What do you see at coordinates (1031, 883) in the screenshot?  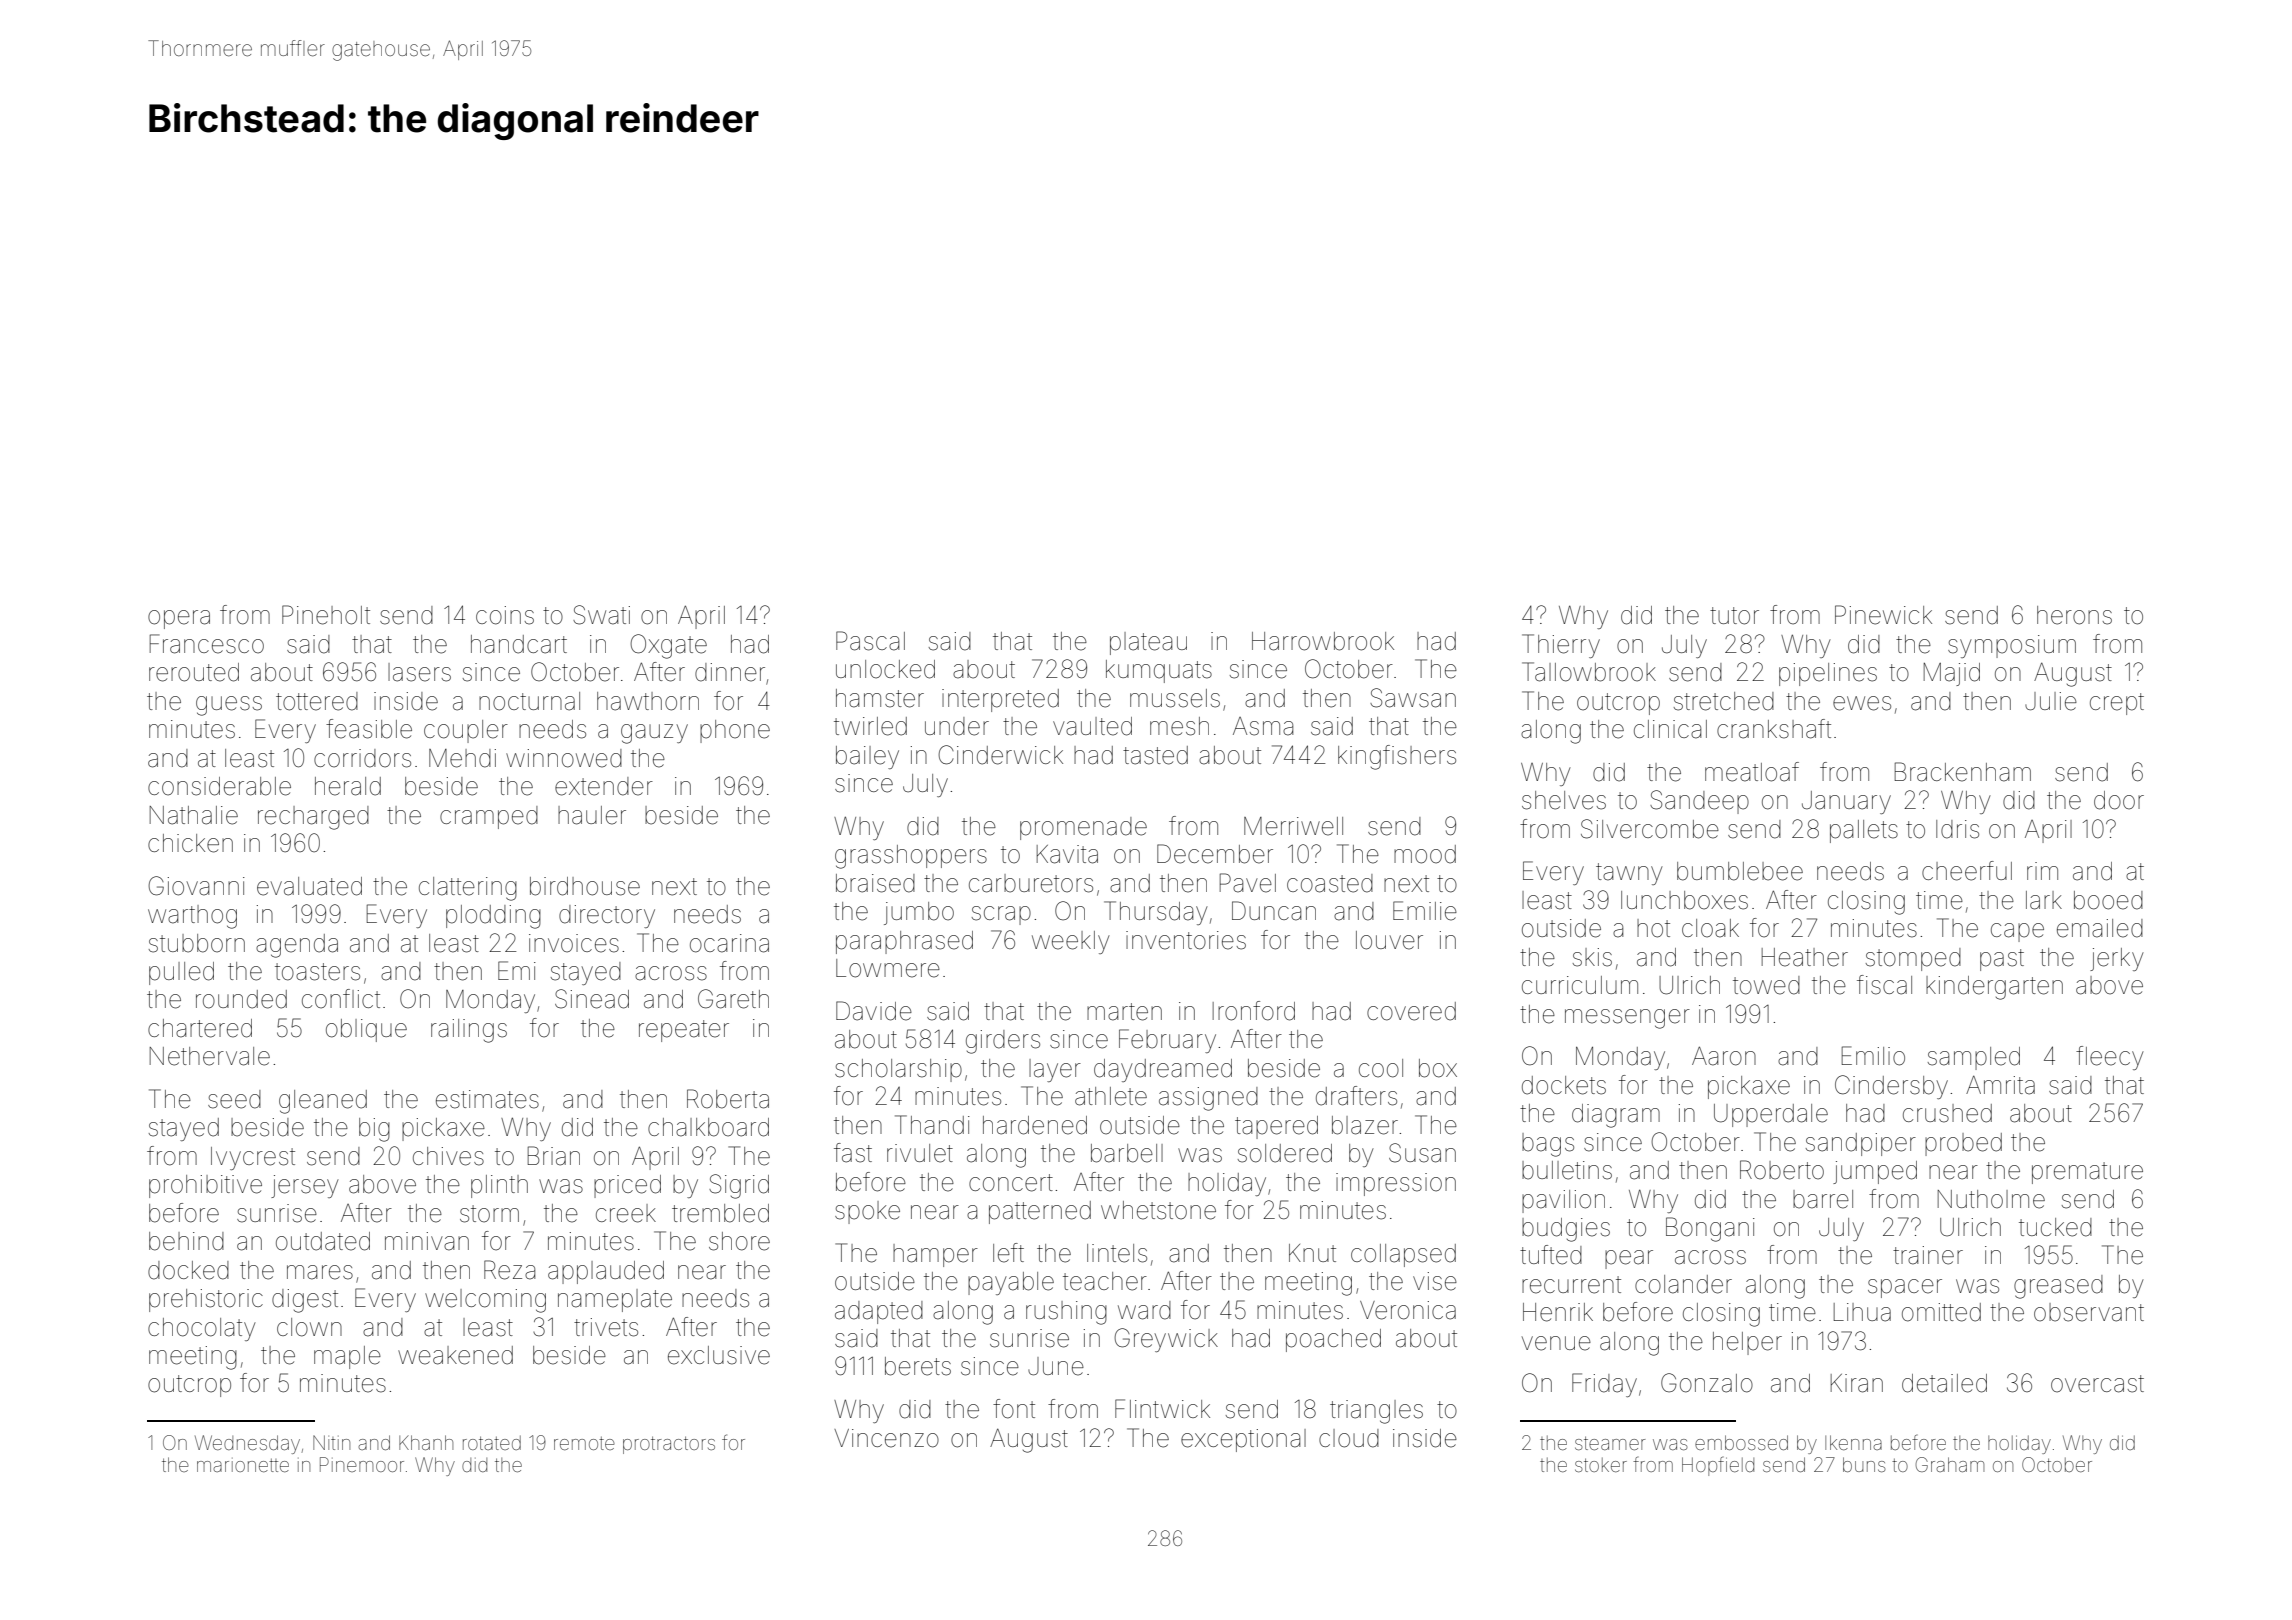 I see `carburetors` at bounding box center [1031, 883].
